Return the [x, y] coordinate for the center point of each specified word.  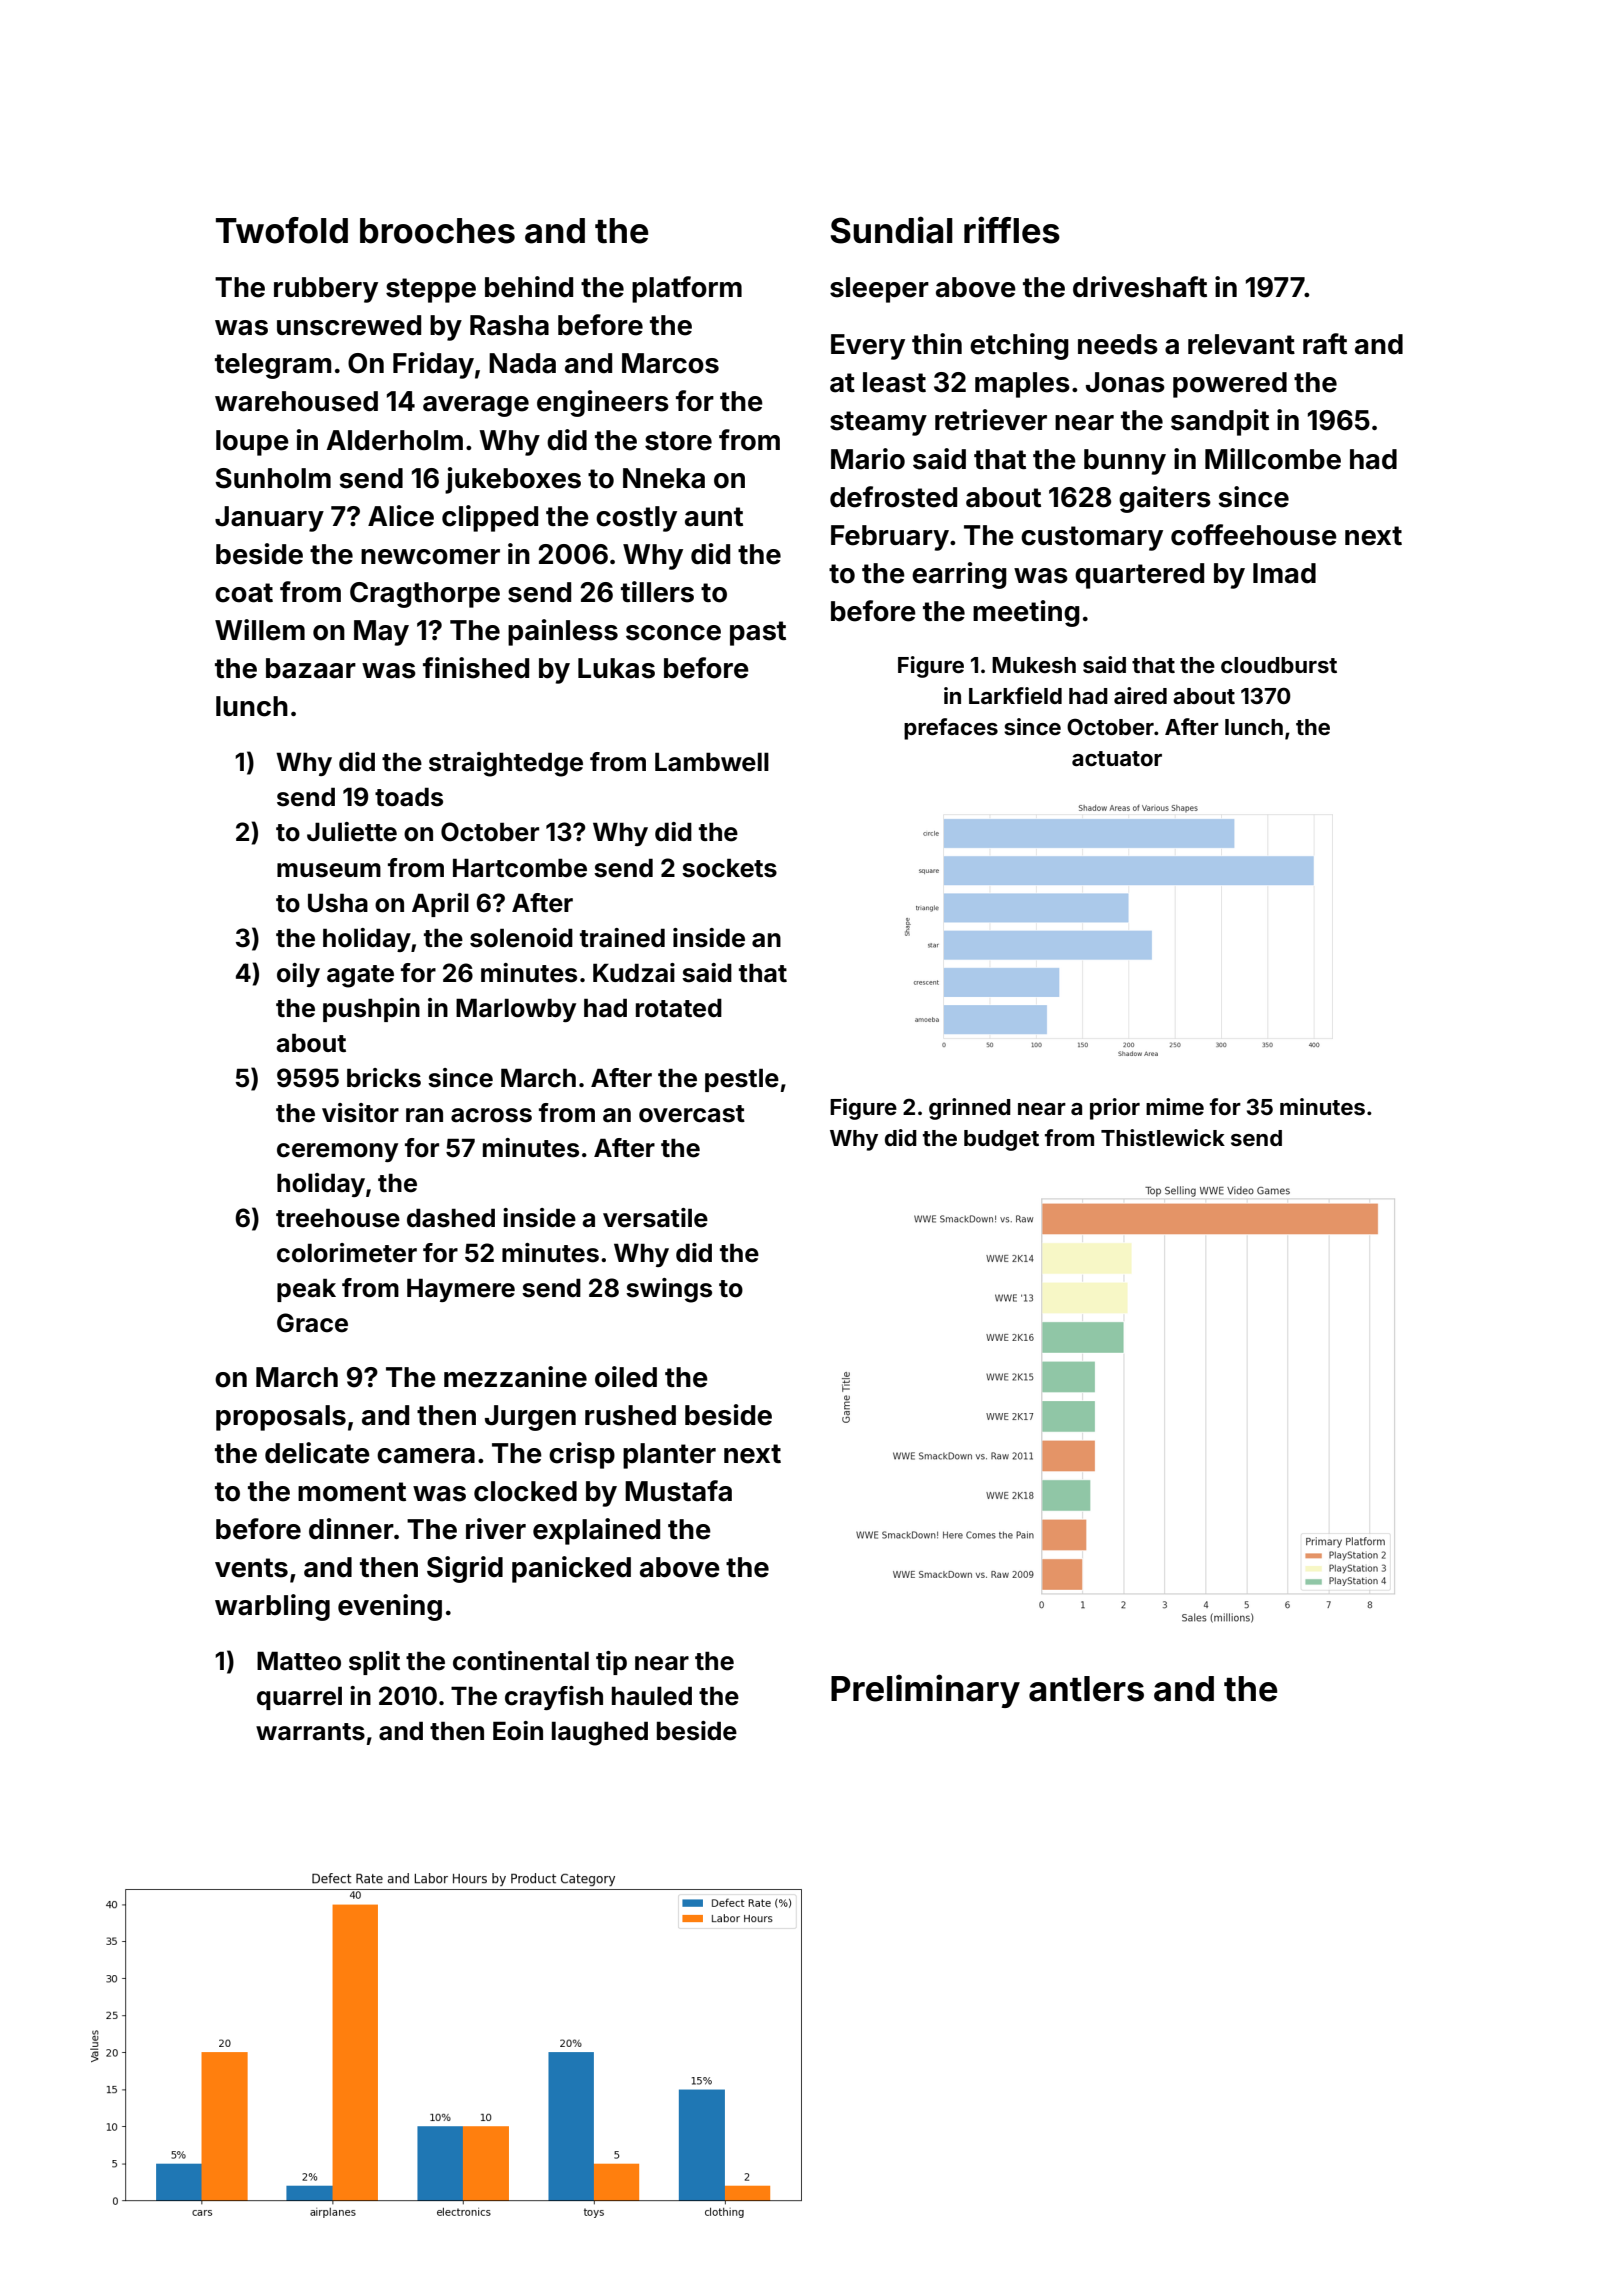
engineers [603, 403]
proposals [281, 1418]
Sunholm [273, 478]
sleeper [879, 290]
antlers [1086, 1689]
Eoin [518, 1731]
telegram [273, 366]
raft [1325, 344]
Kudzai [634, 973]
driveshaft [1140, 287]
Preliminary [925, 1691]
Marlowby [516, 1010]
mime [1175, 1106]
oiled [626, 1377]
